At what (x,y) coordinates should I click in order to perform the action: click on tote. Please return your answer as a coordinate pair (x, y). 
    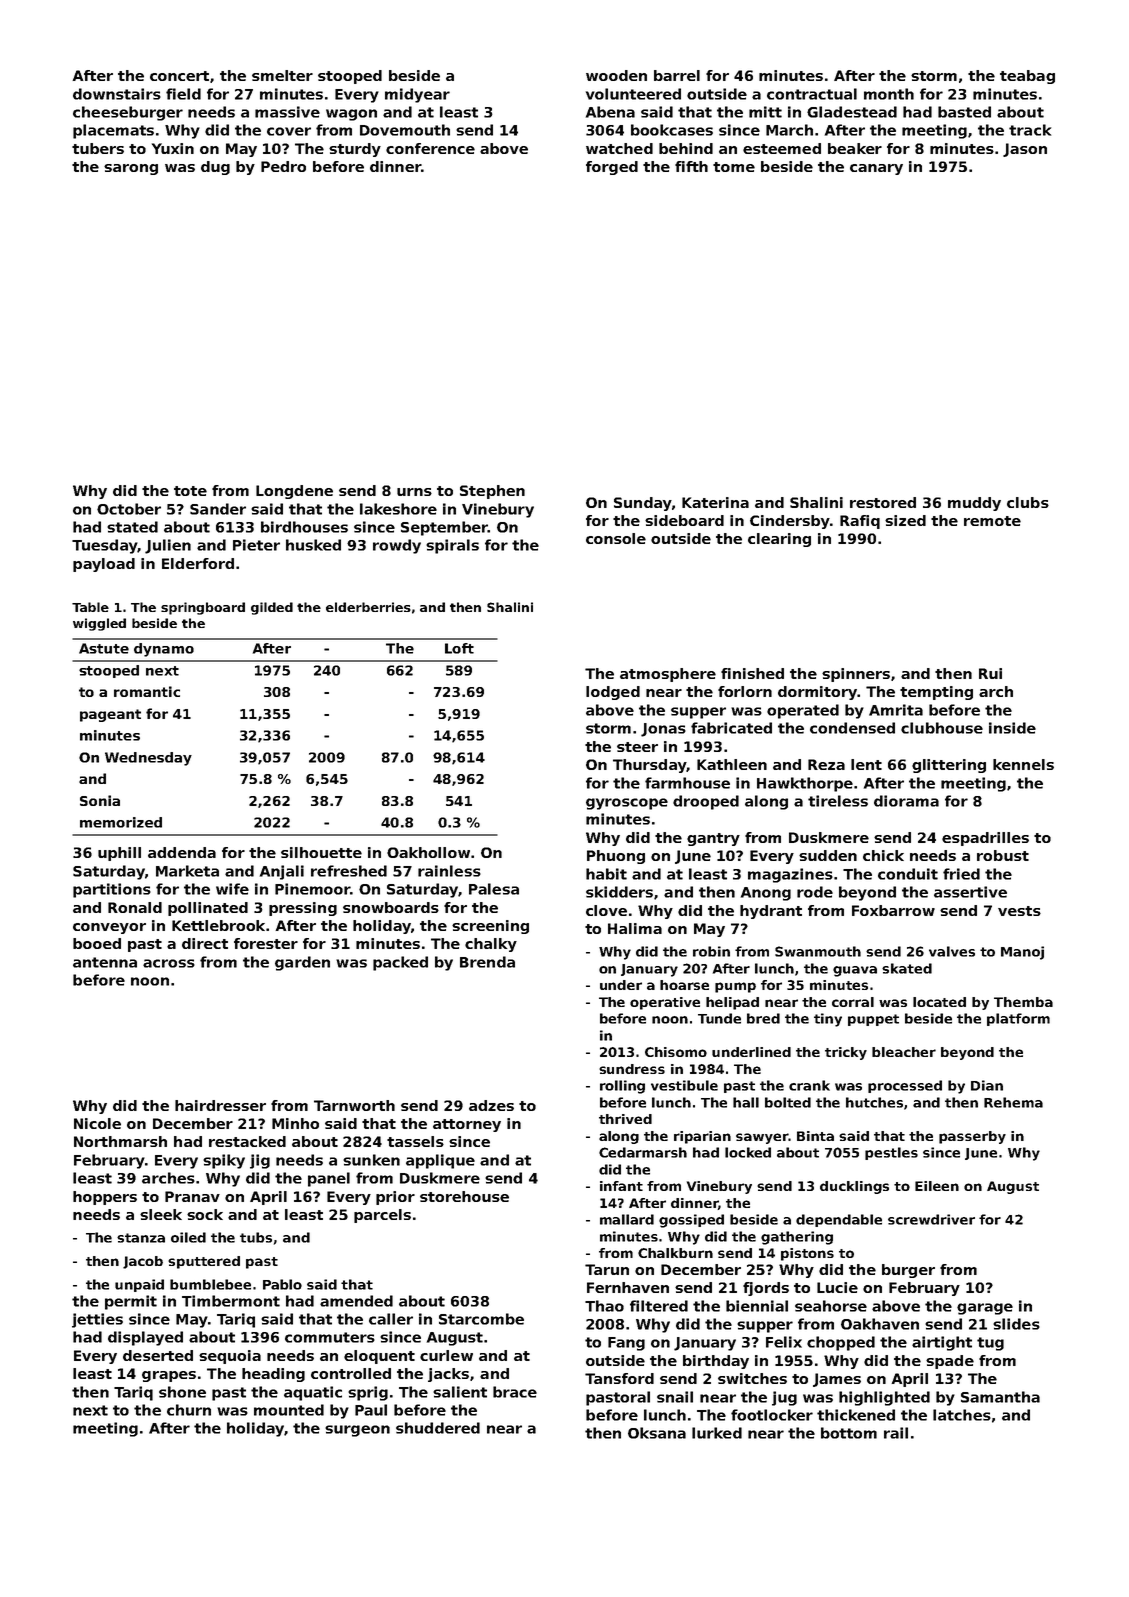
    Looking at the image, I should click on (190, 491).
